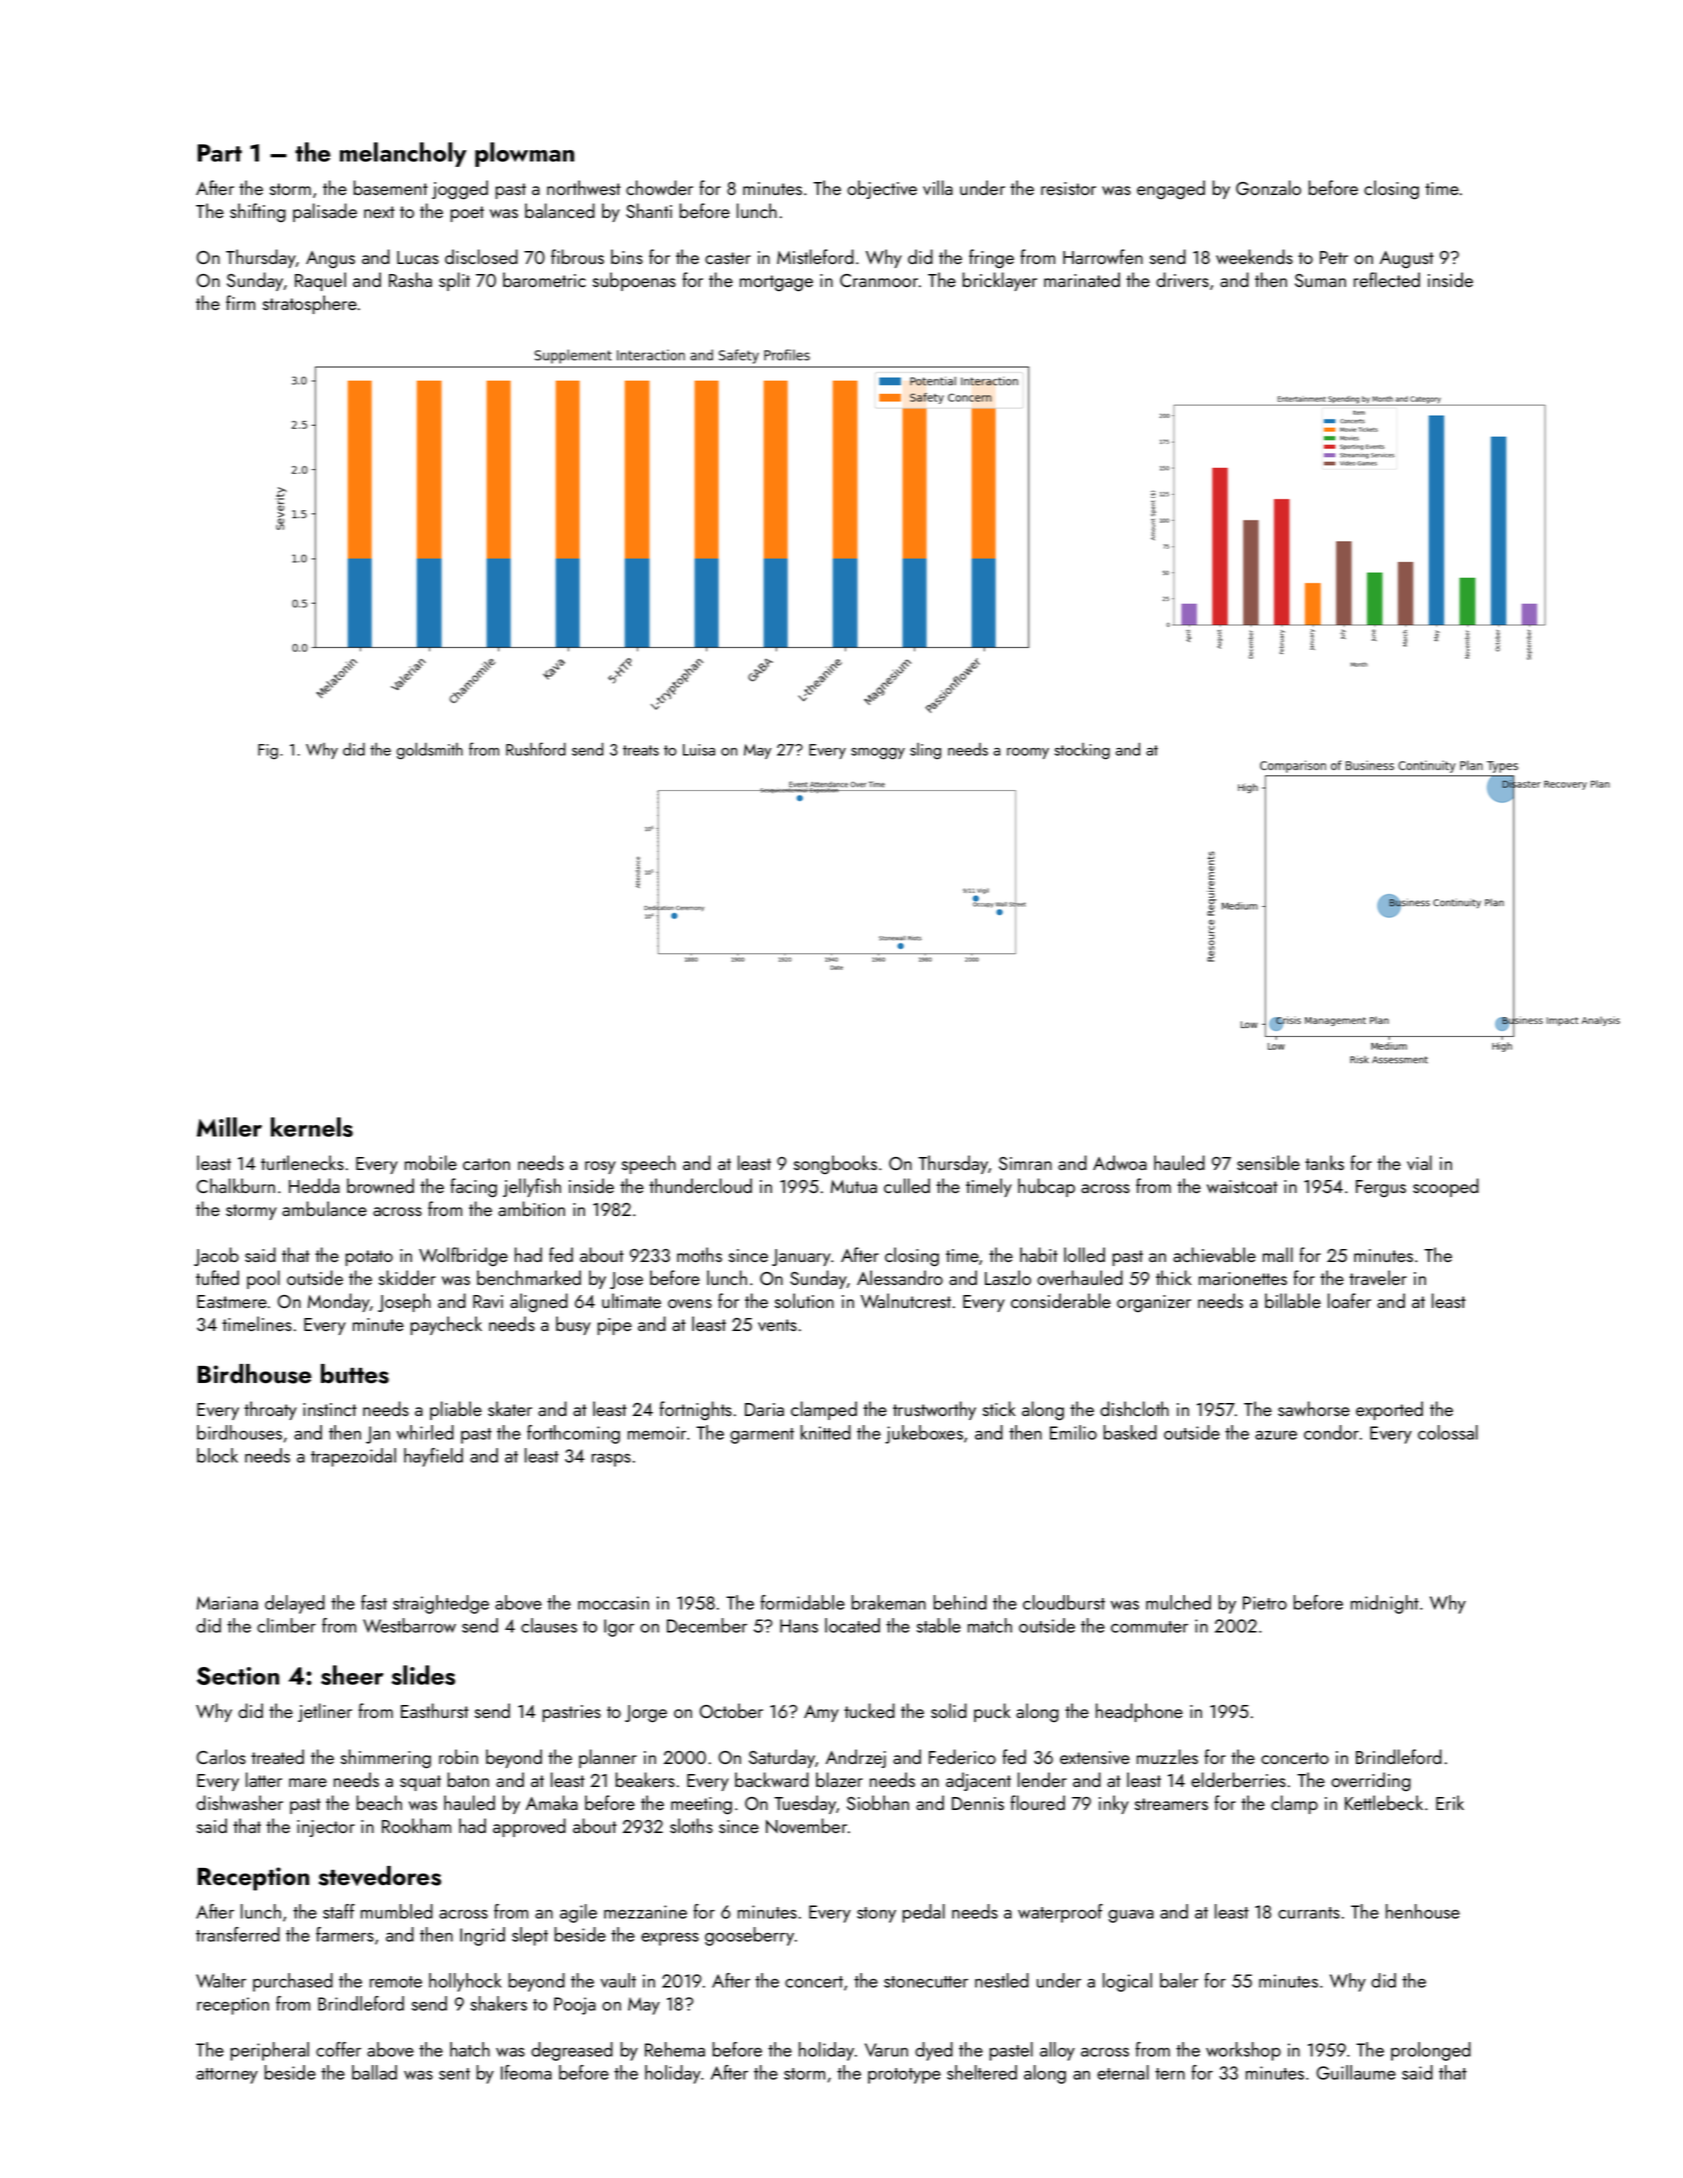 This screenshot has height=2178, width=1683. What do you see at coordinates (934, 2051) in the screenshot?
I see `dyed` at bounding box center [934, 2051].
